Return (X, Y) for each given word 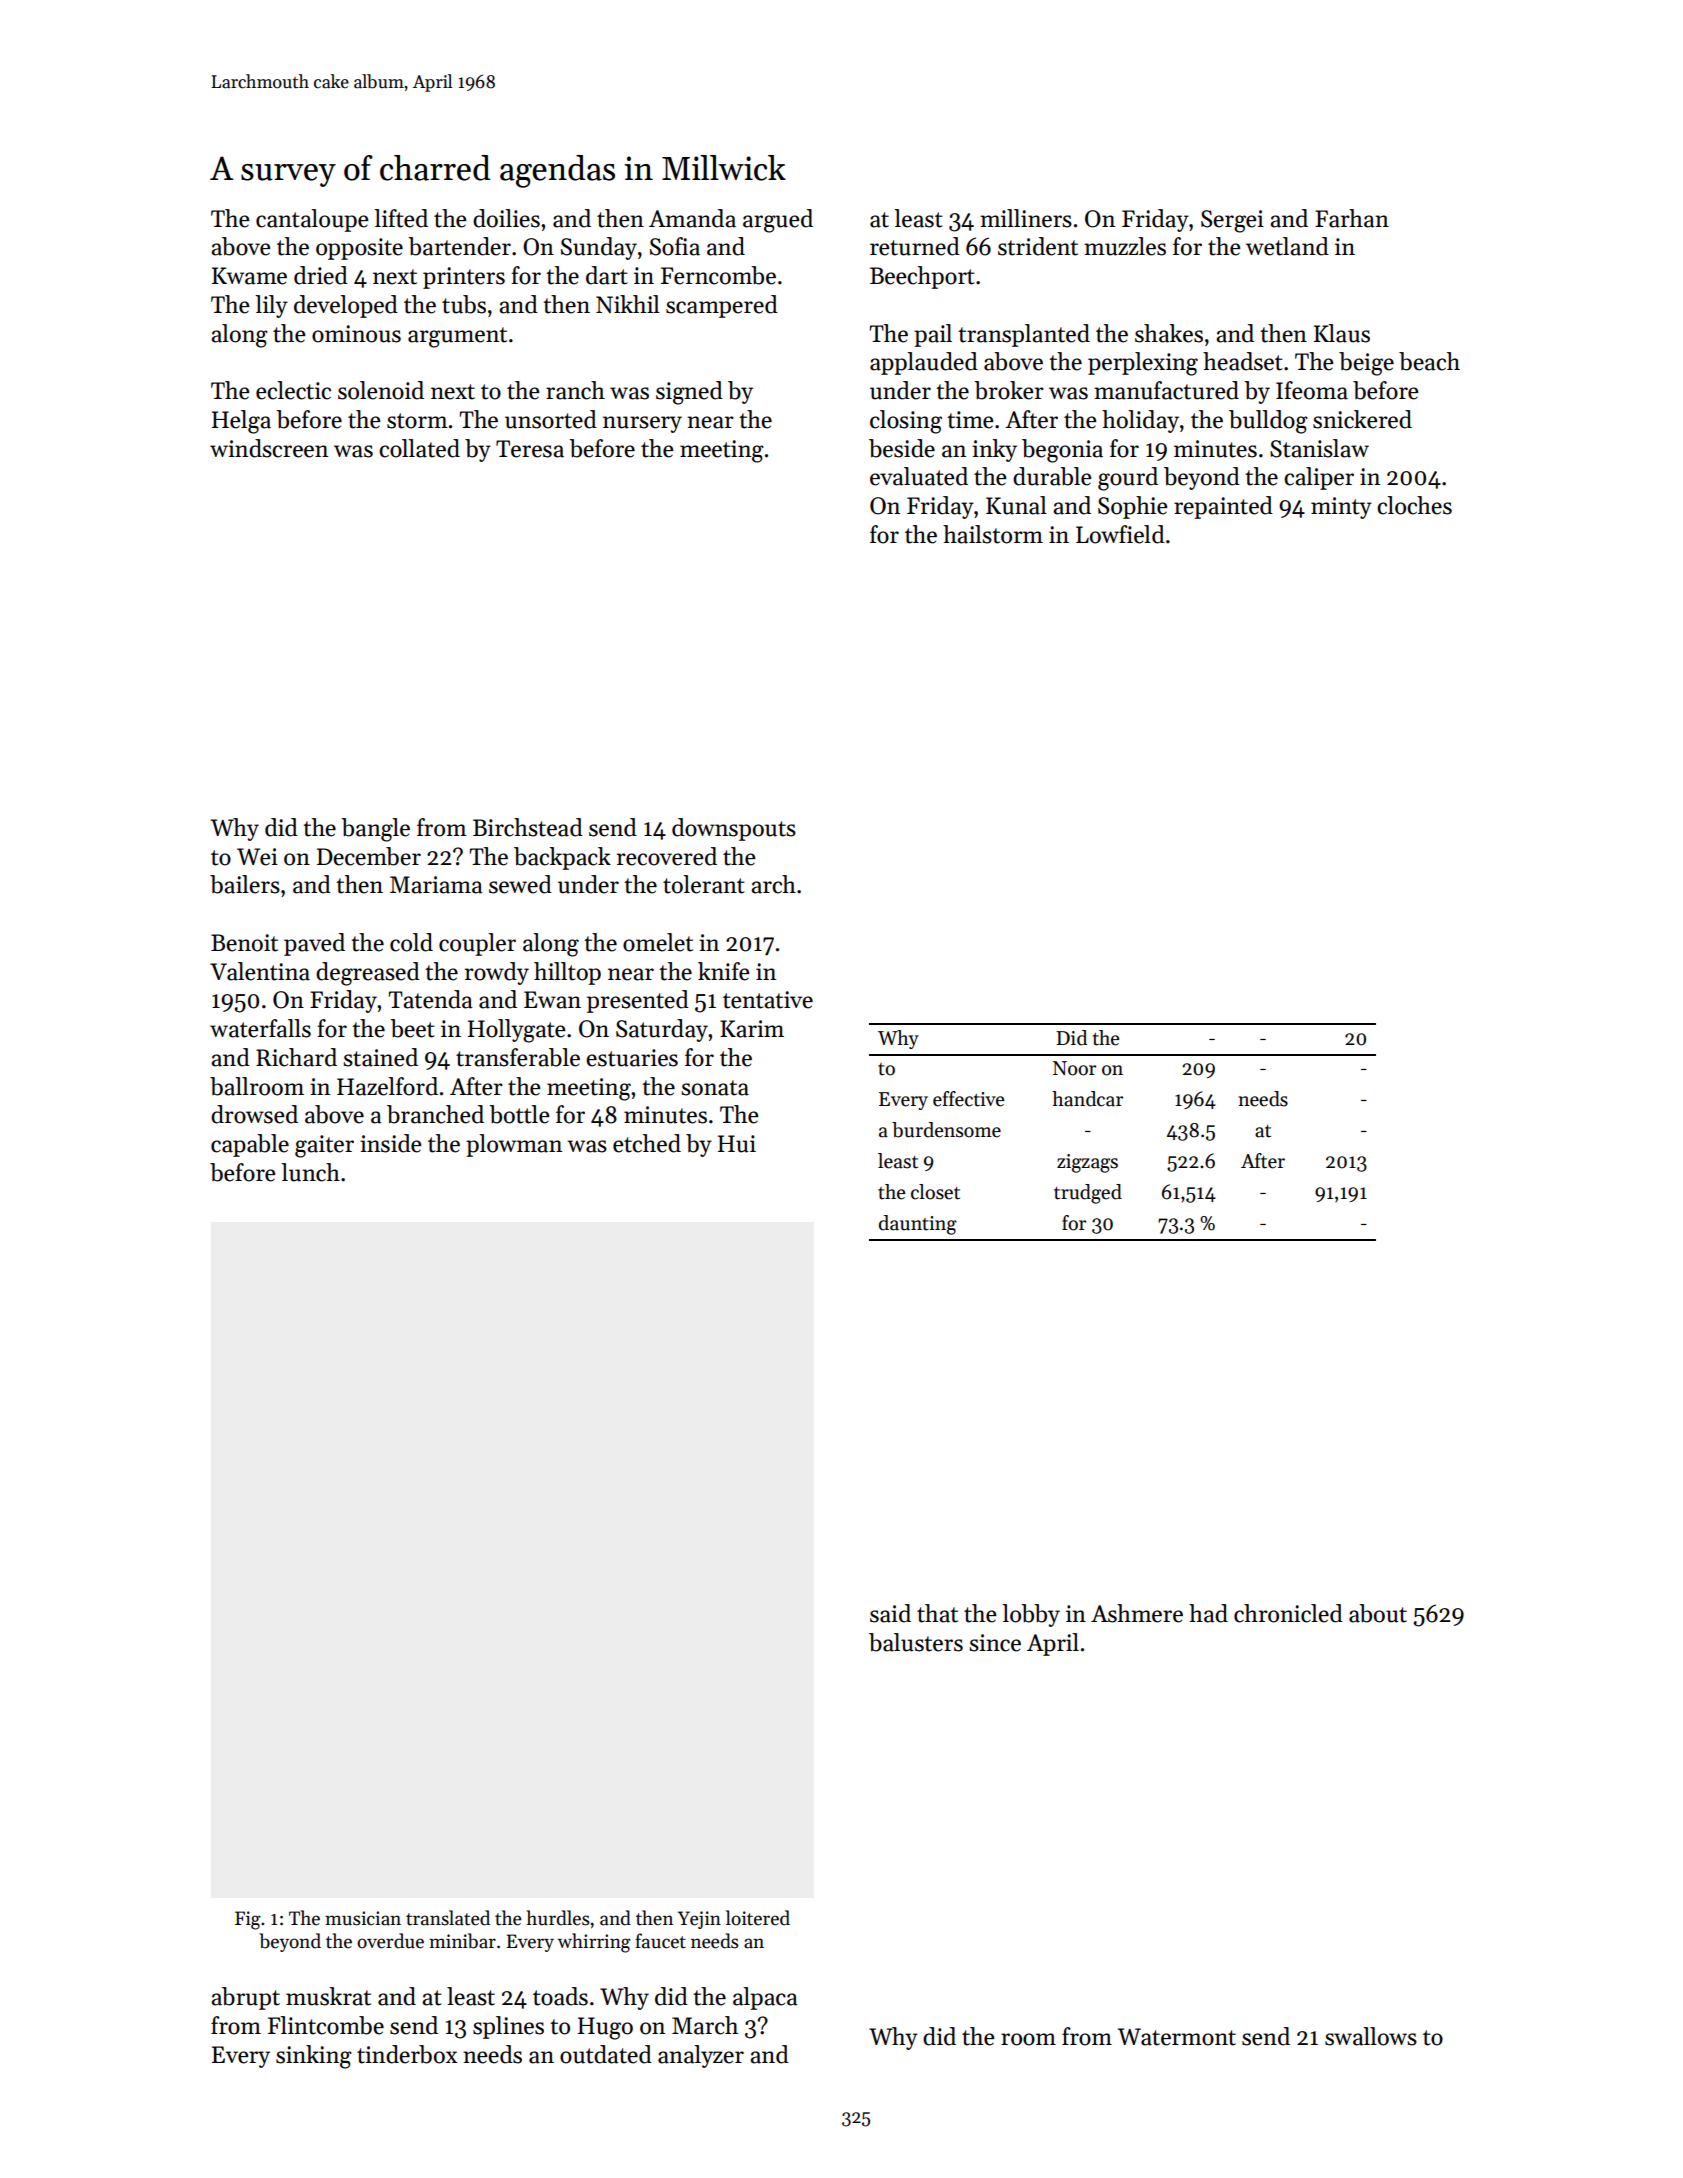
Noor (1074, 1068)
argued (778, 221)
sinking (314, 2057)
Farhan (1352, 218)
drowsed (254, 1114)
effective (968, 1099)
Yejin (699, 1920)
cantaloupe (312, 220)
